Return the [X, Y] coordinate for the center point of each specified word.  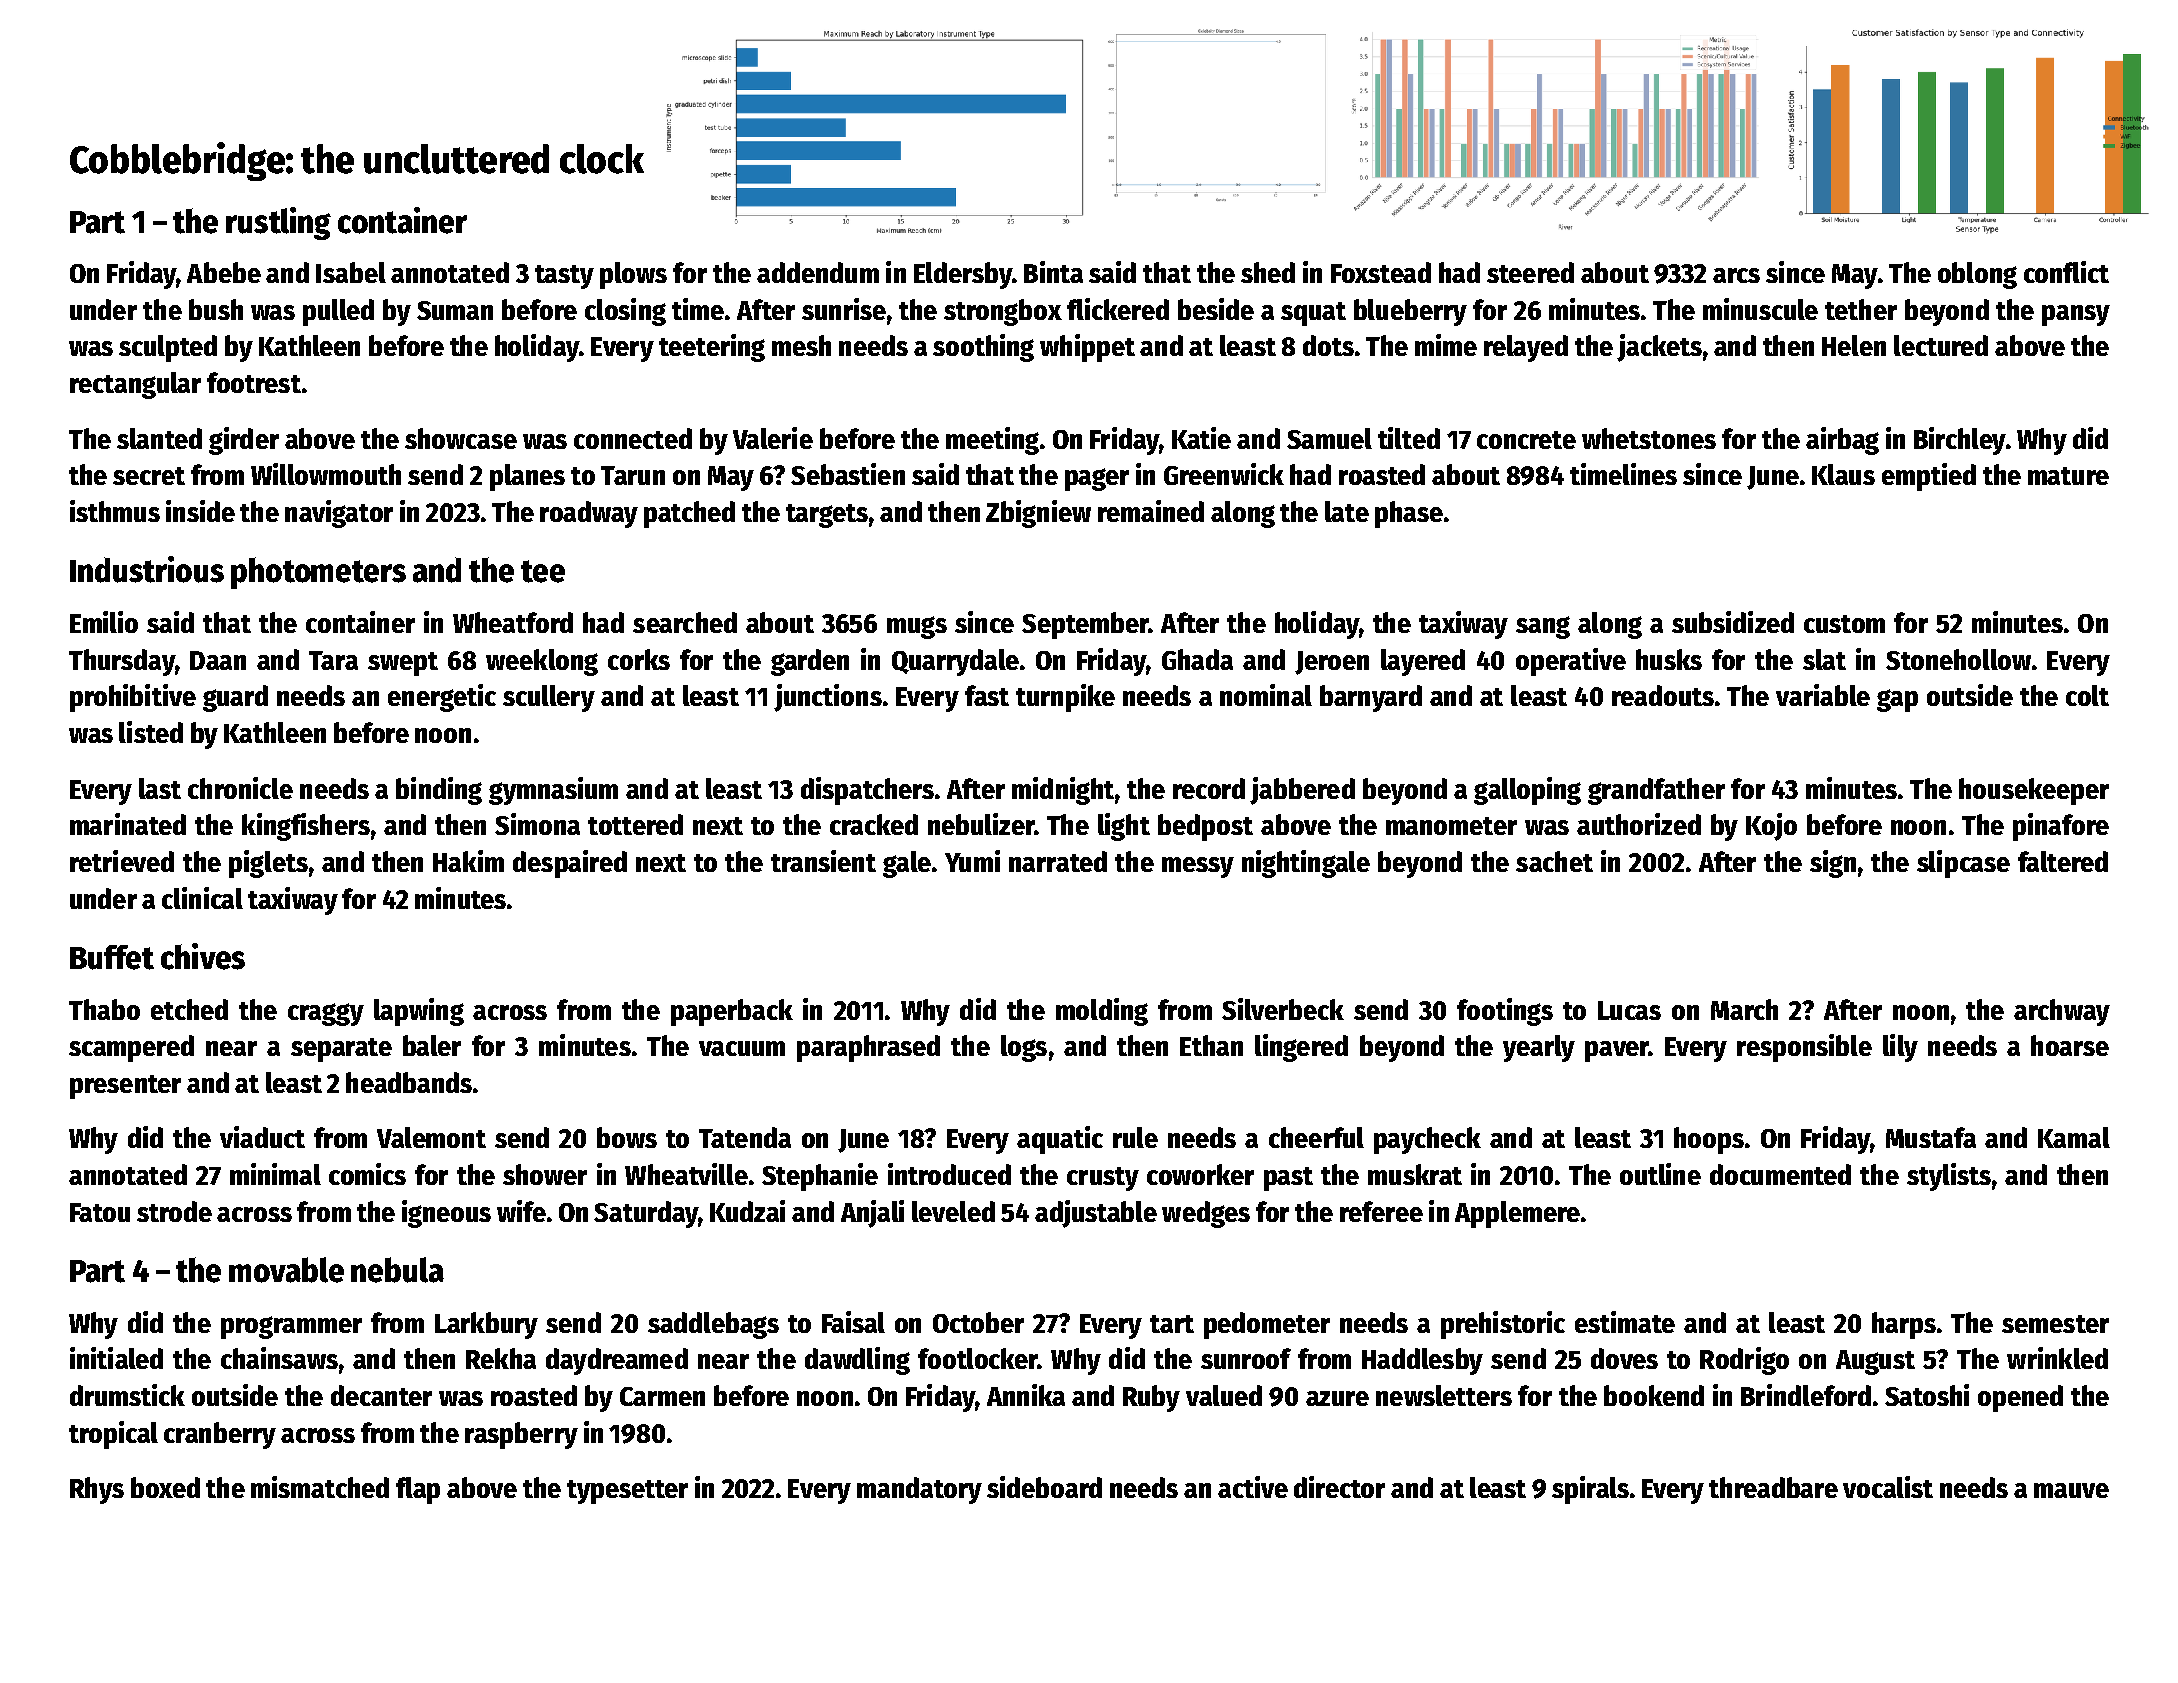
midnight [1063, 791]
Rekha [501, 1358]
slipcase [1963, 864]
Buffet [112, 957]
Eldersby [963, 275]
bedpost [1205, 827]
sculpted [168, 348]
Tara [333, 660]
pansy [2076, 315]
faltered [2063, 861]
